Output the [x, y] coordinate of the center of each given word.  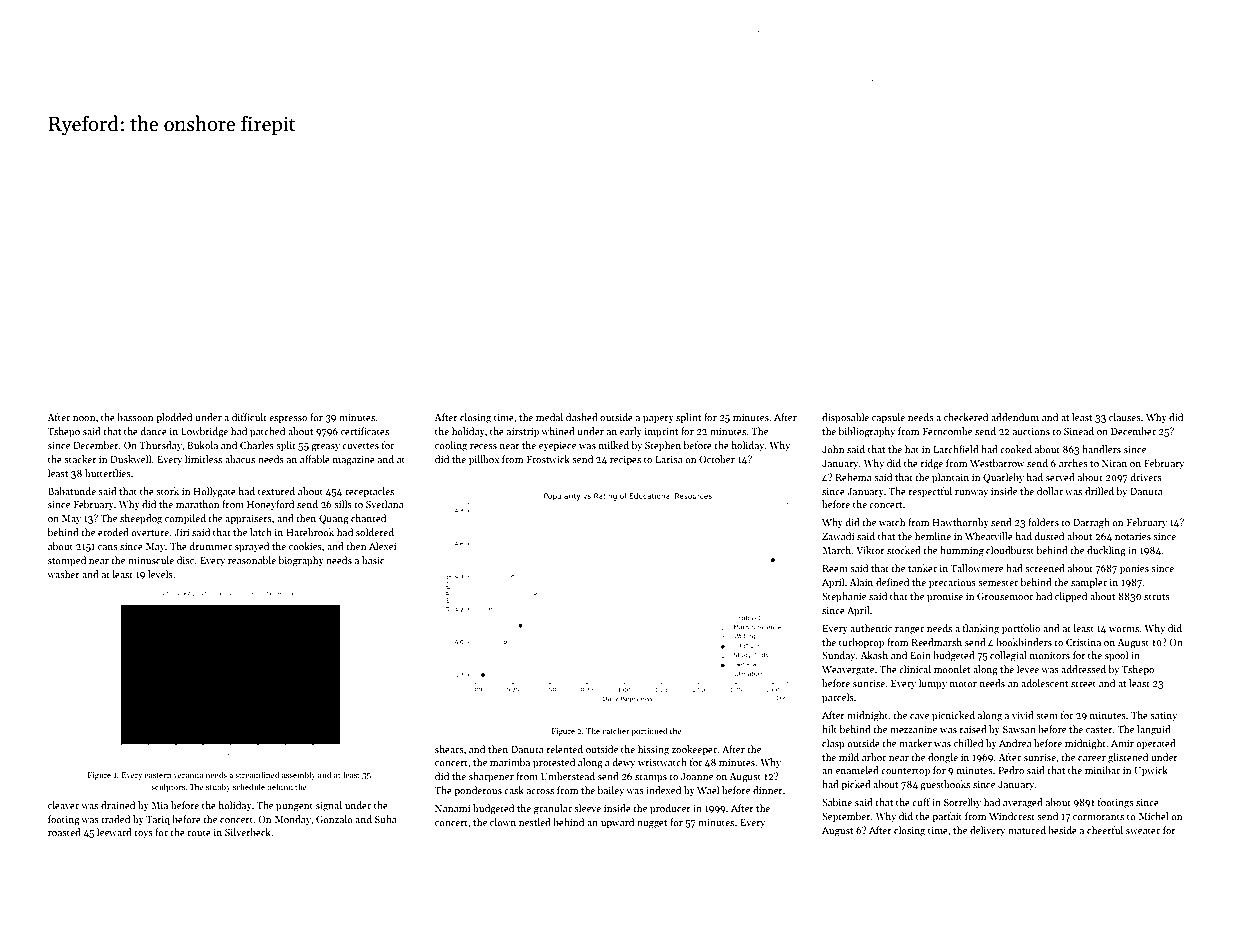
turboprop [861, 643]
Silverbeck [248, 832]
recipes [625, 460]
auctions [1031, 431]
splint [688, 418]
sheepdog [141, 519]
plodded [174, 418]
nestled [535, 822]
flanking [981, 629]
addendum [1015, 417]
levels [160, 574]
